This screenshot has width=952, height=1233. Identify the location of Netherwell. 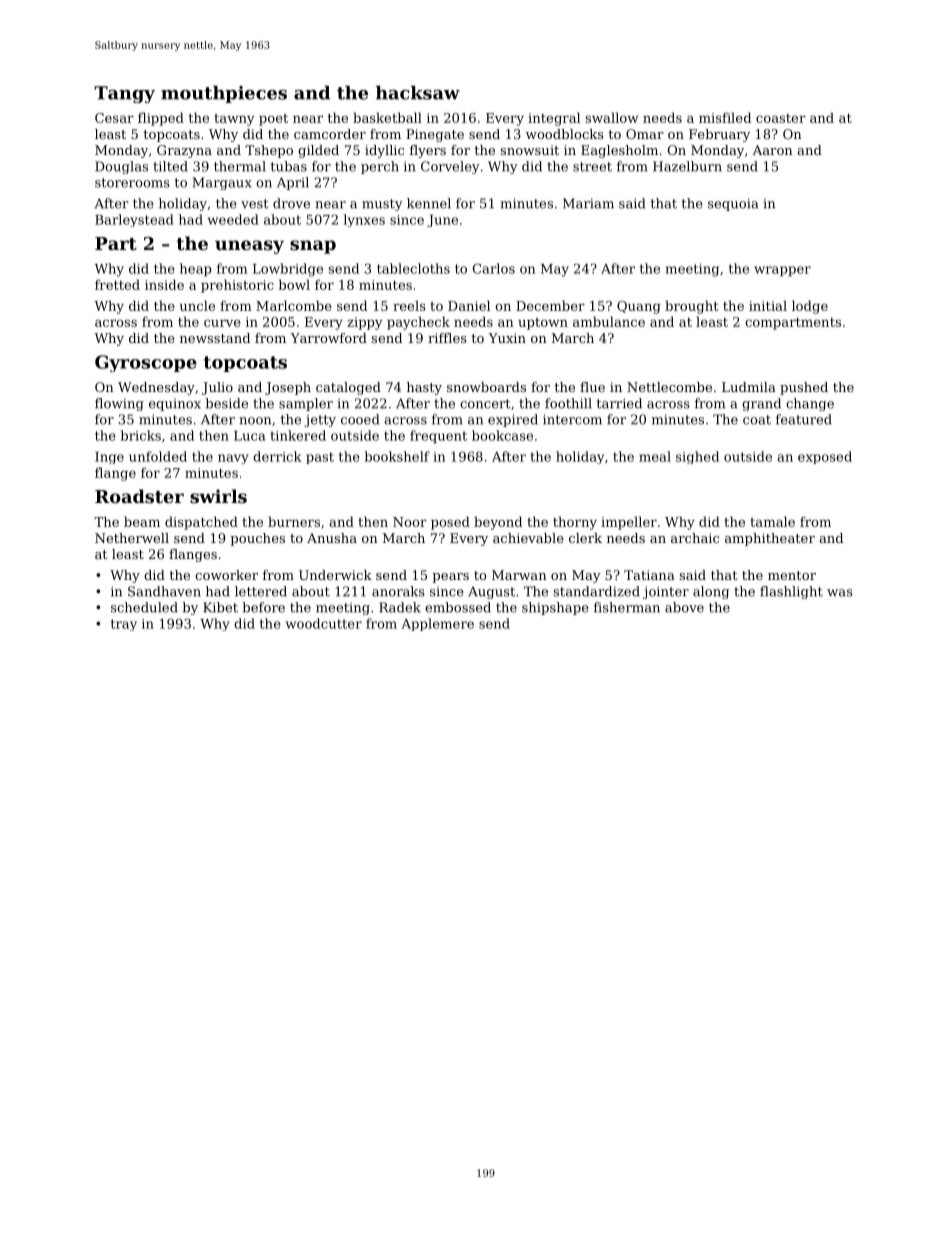
(132, 538).
